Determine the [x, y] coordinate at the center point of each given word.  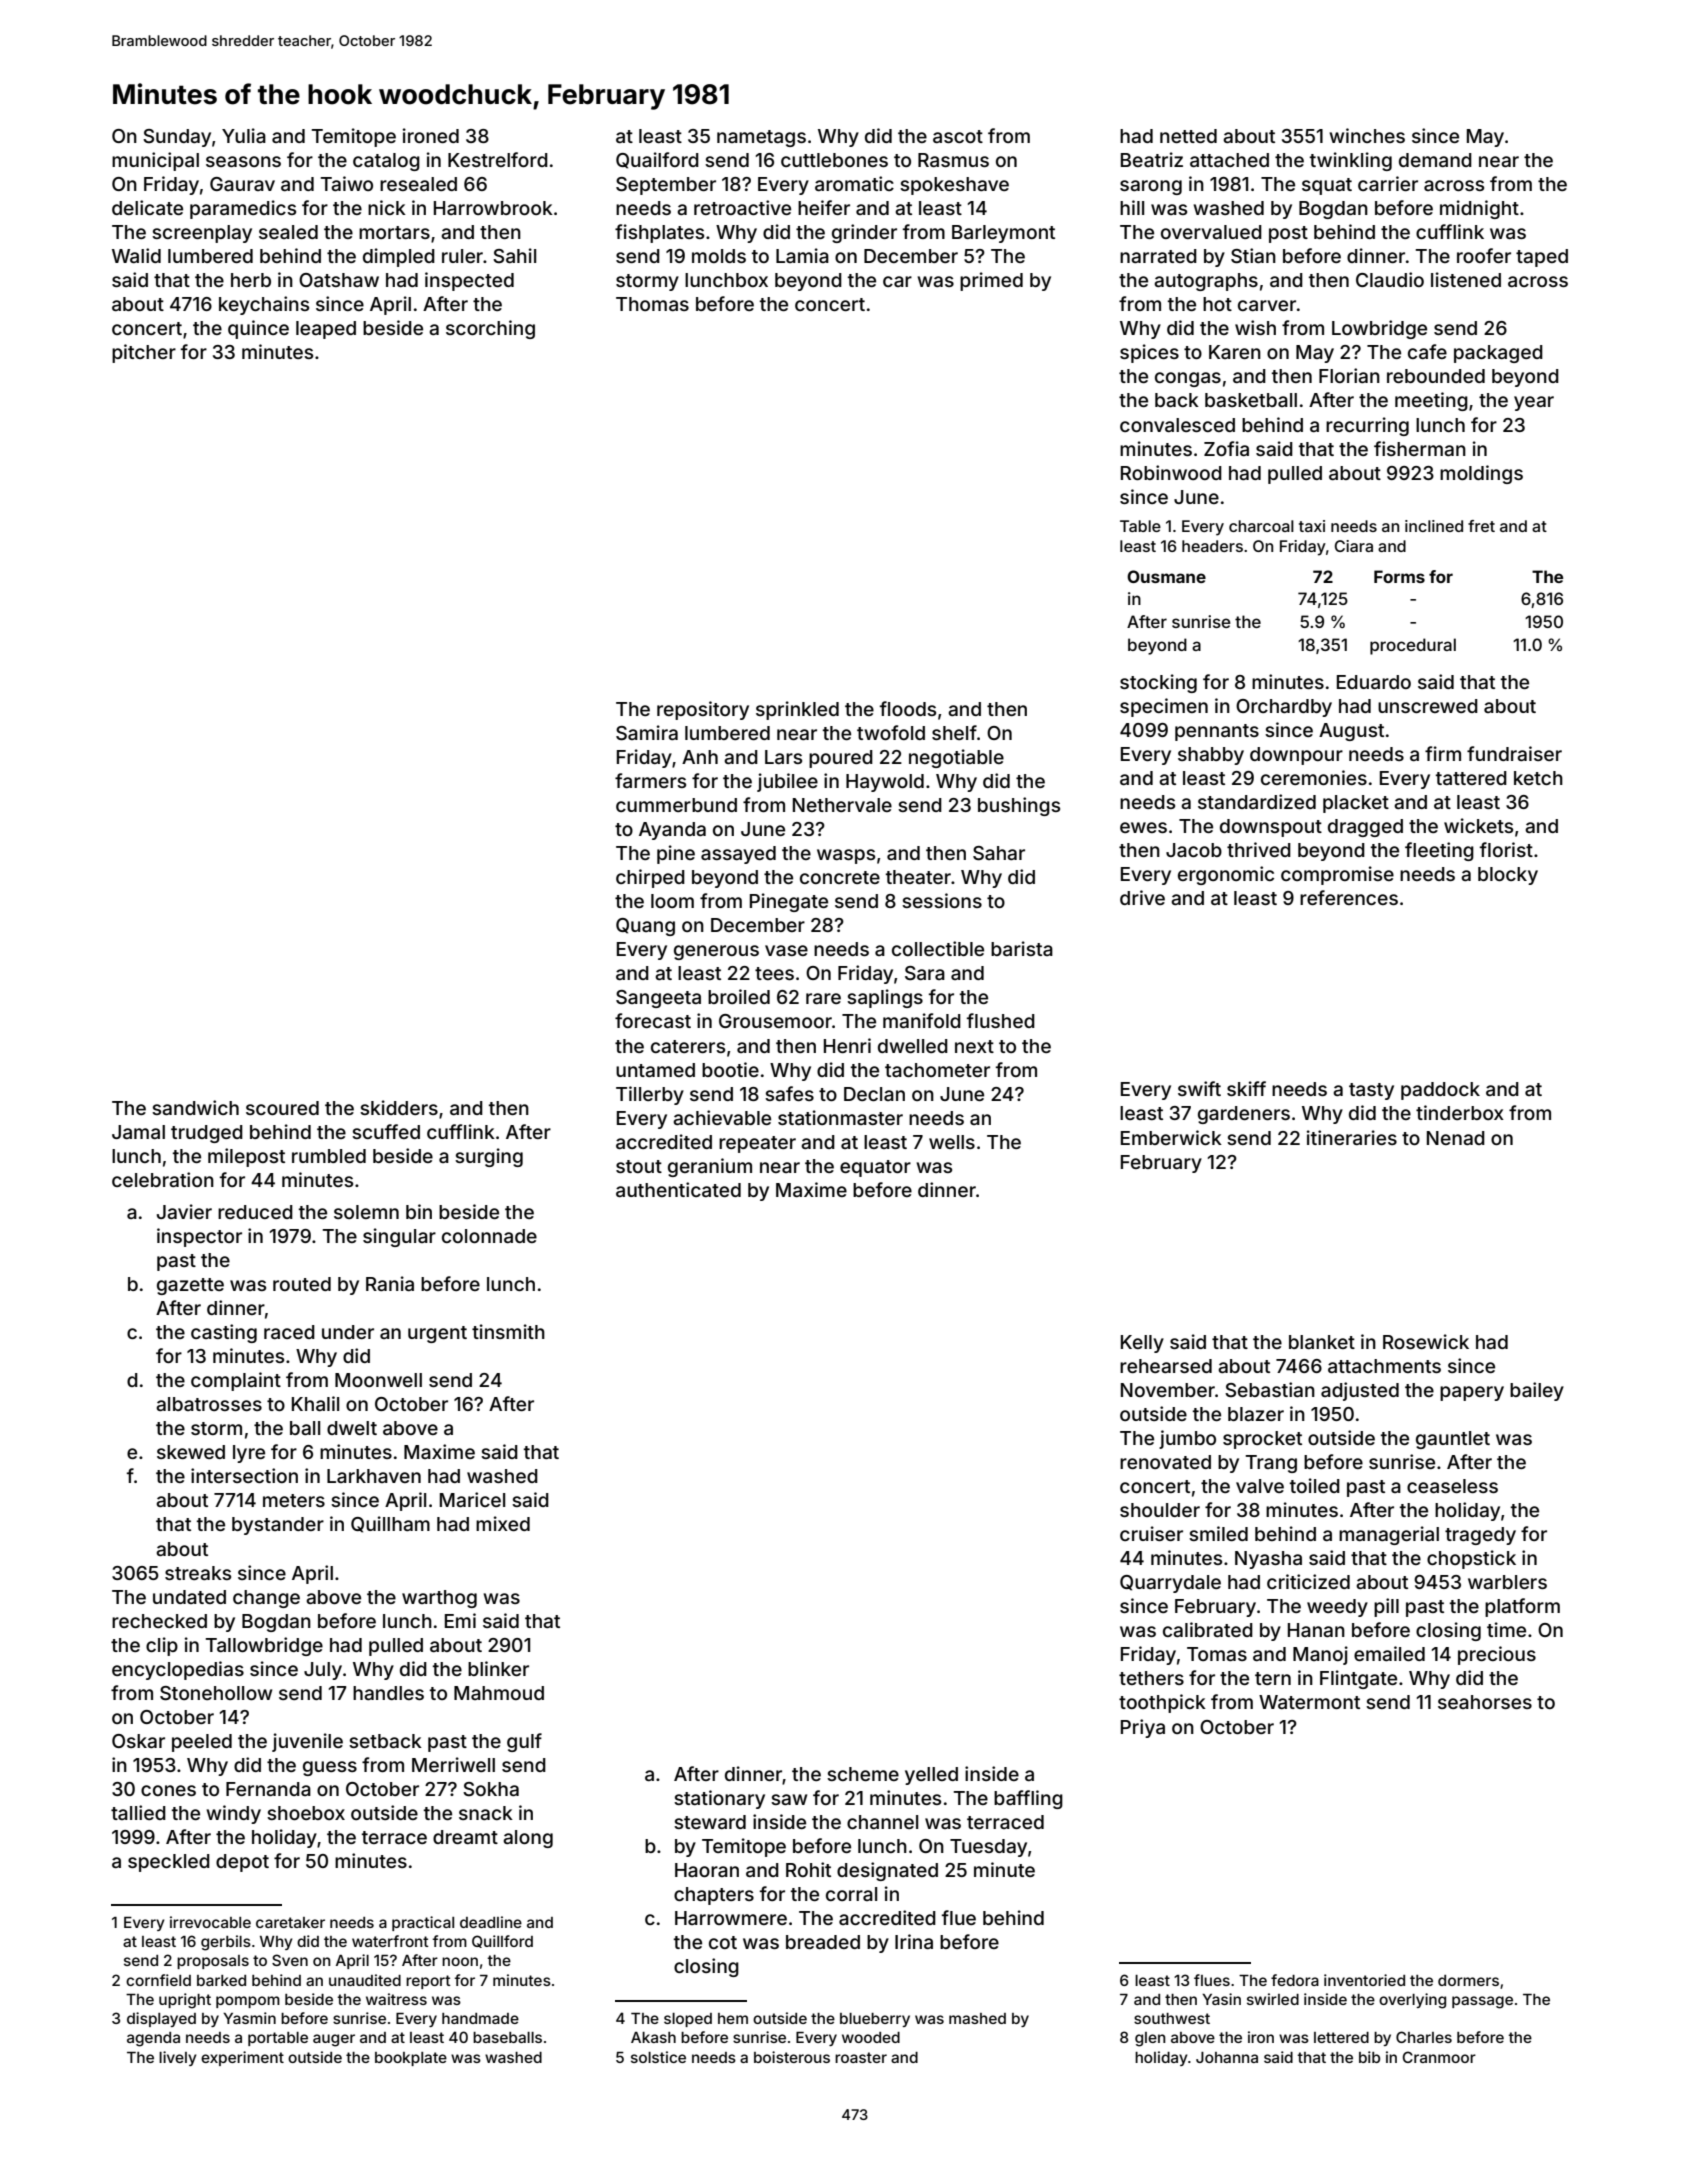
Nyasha [1268, 1560]
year [1534, 403]
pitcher [144, 353]
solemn [366, 1212]
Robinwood [1171, 472]
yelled [931, 1776]
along [528, 1839]
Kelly [1142, 1344]
